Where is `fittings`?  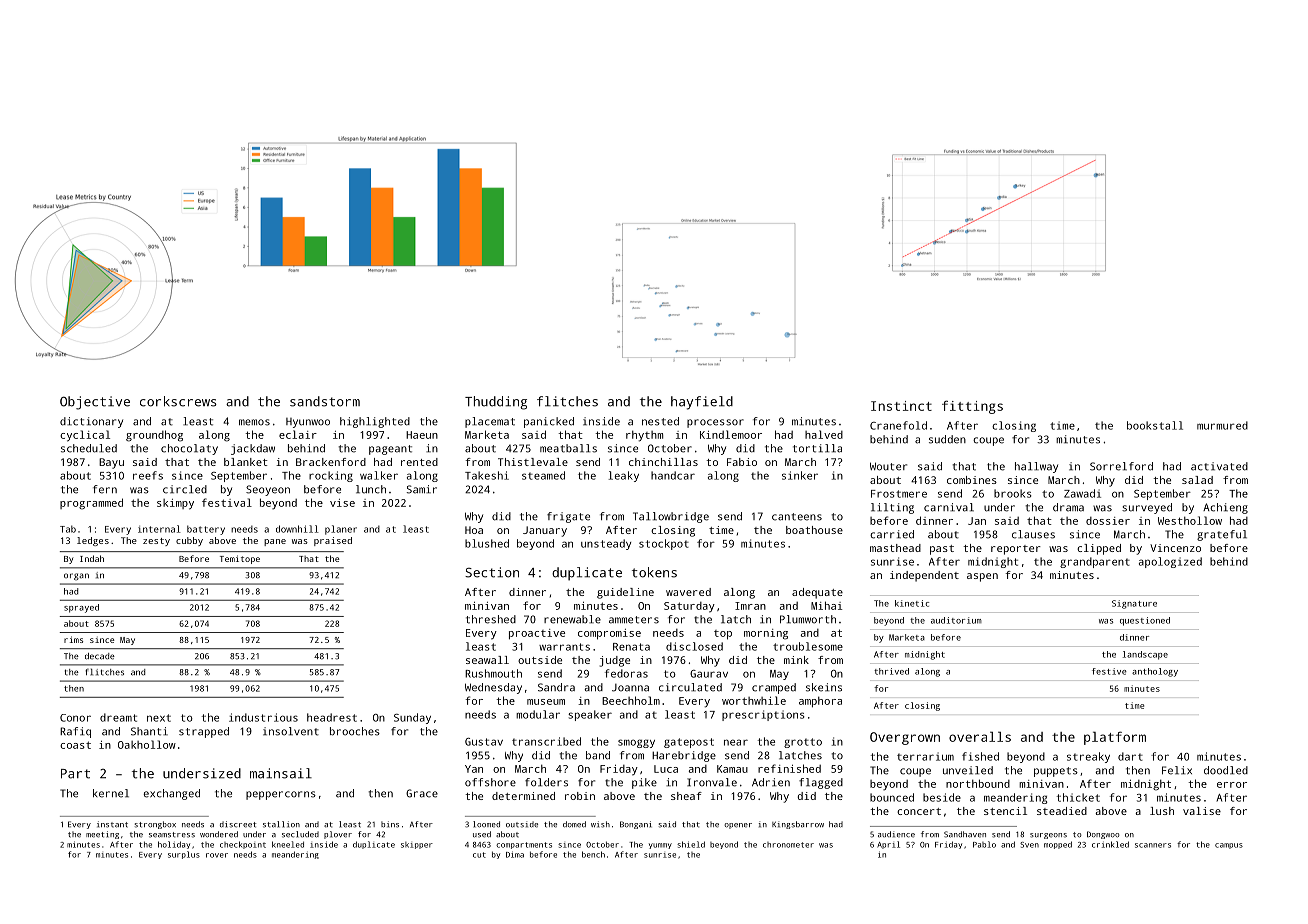
fittings is located at coordinates (972, 407).
